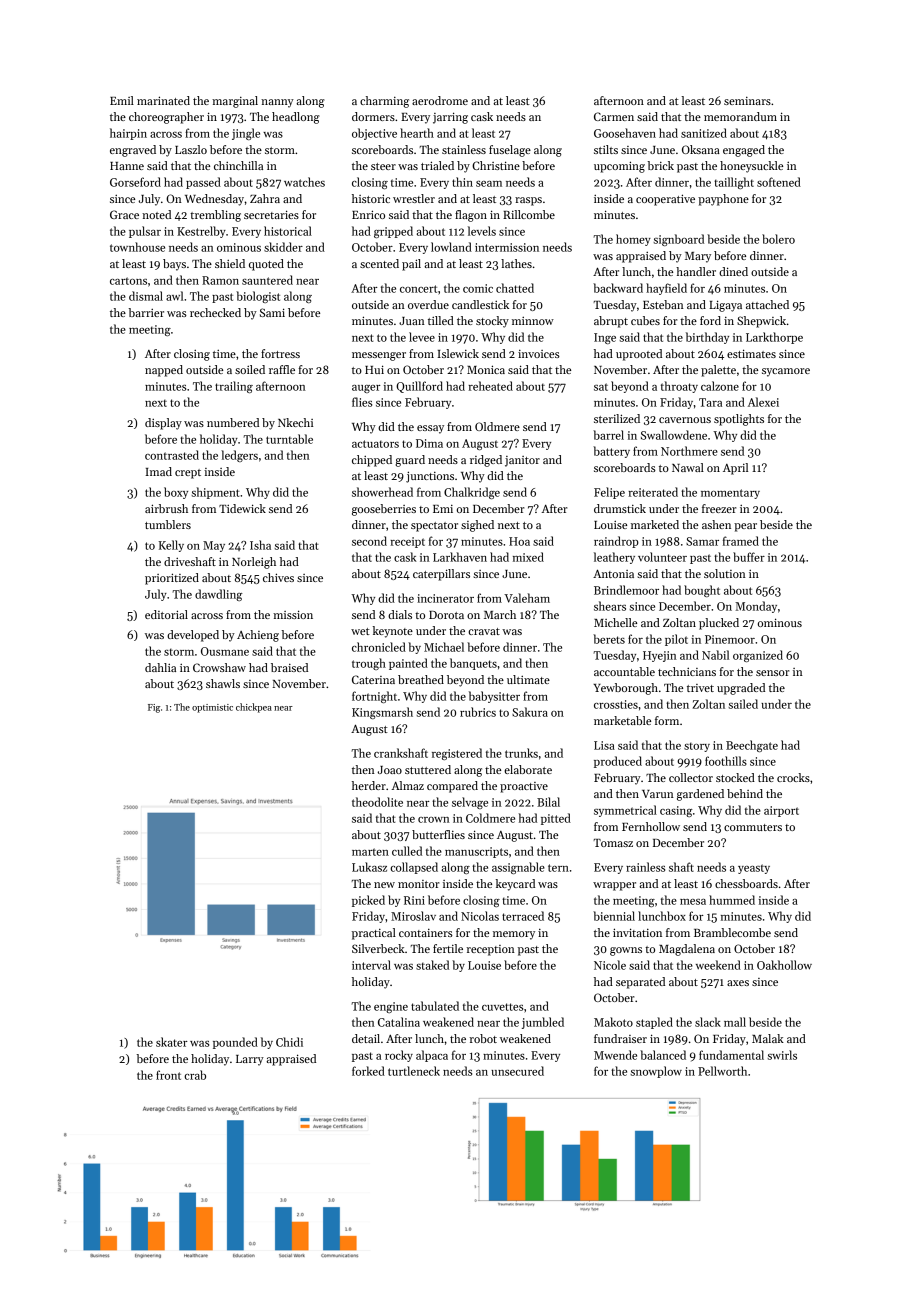 This screenshot has height=1308, width=924. What do you see at coordinates (368, 214) in the screenshot?
I see `Enrico` at bounding box center [368, 214].
